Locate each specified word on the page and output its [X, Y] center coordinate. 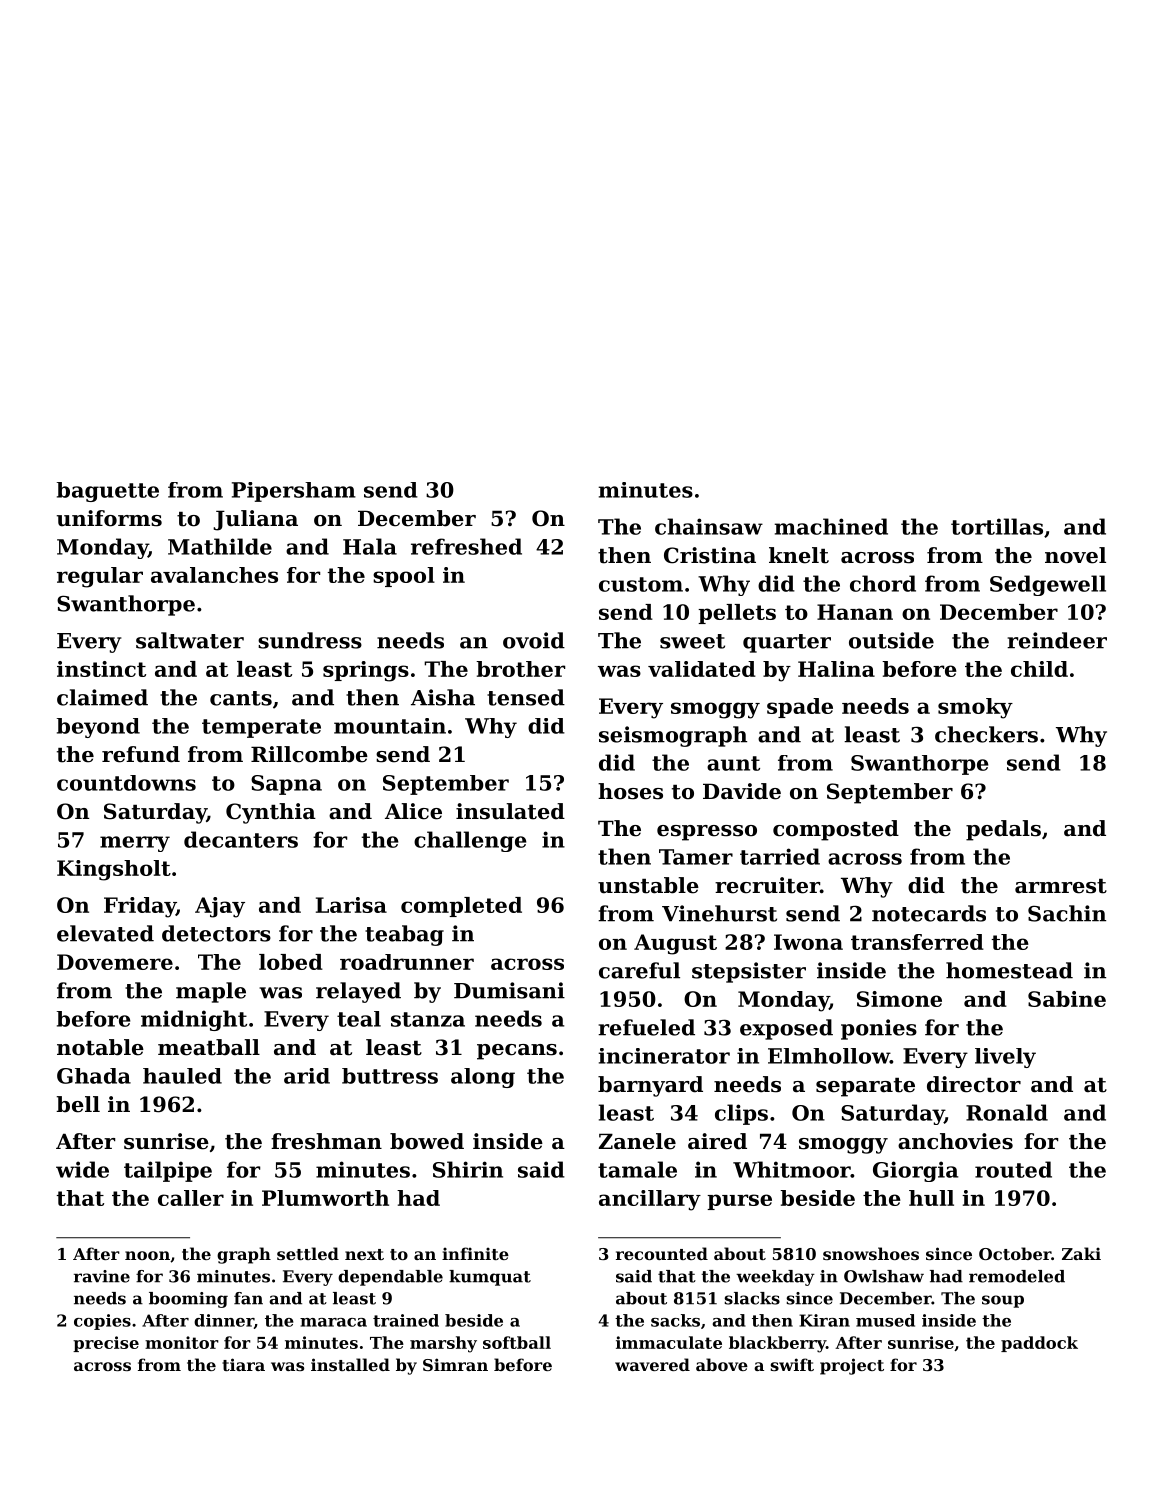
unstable [648, 885]
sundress [310, 640]
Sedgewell [1048, 585]
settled [308, 1253]
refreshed [466, 546]
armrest [1061, 886]
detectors [216, 933]
